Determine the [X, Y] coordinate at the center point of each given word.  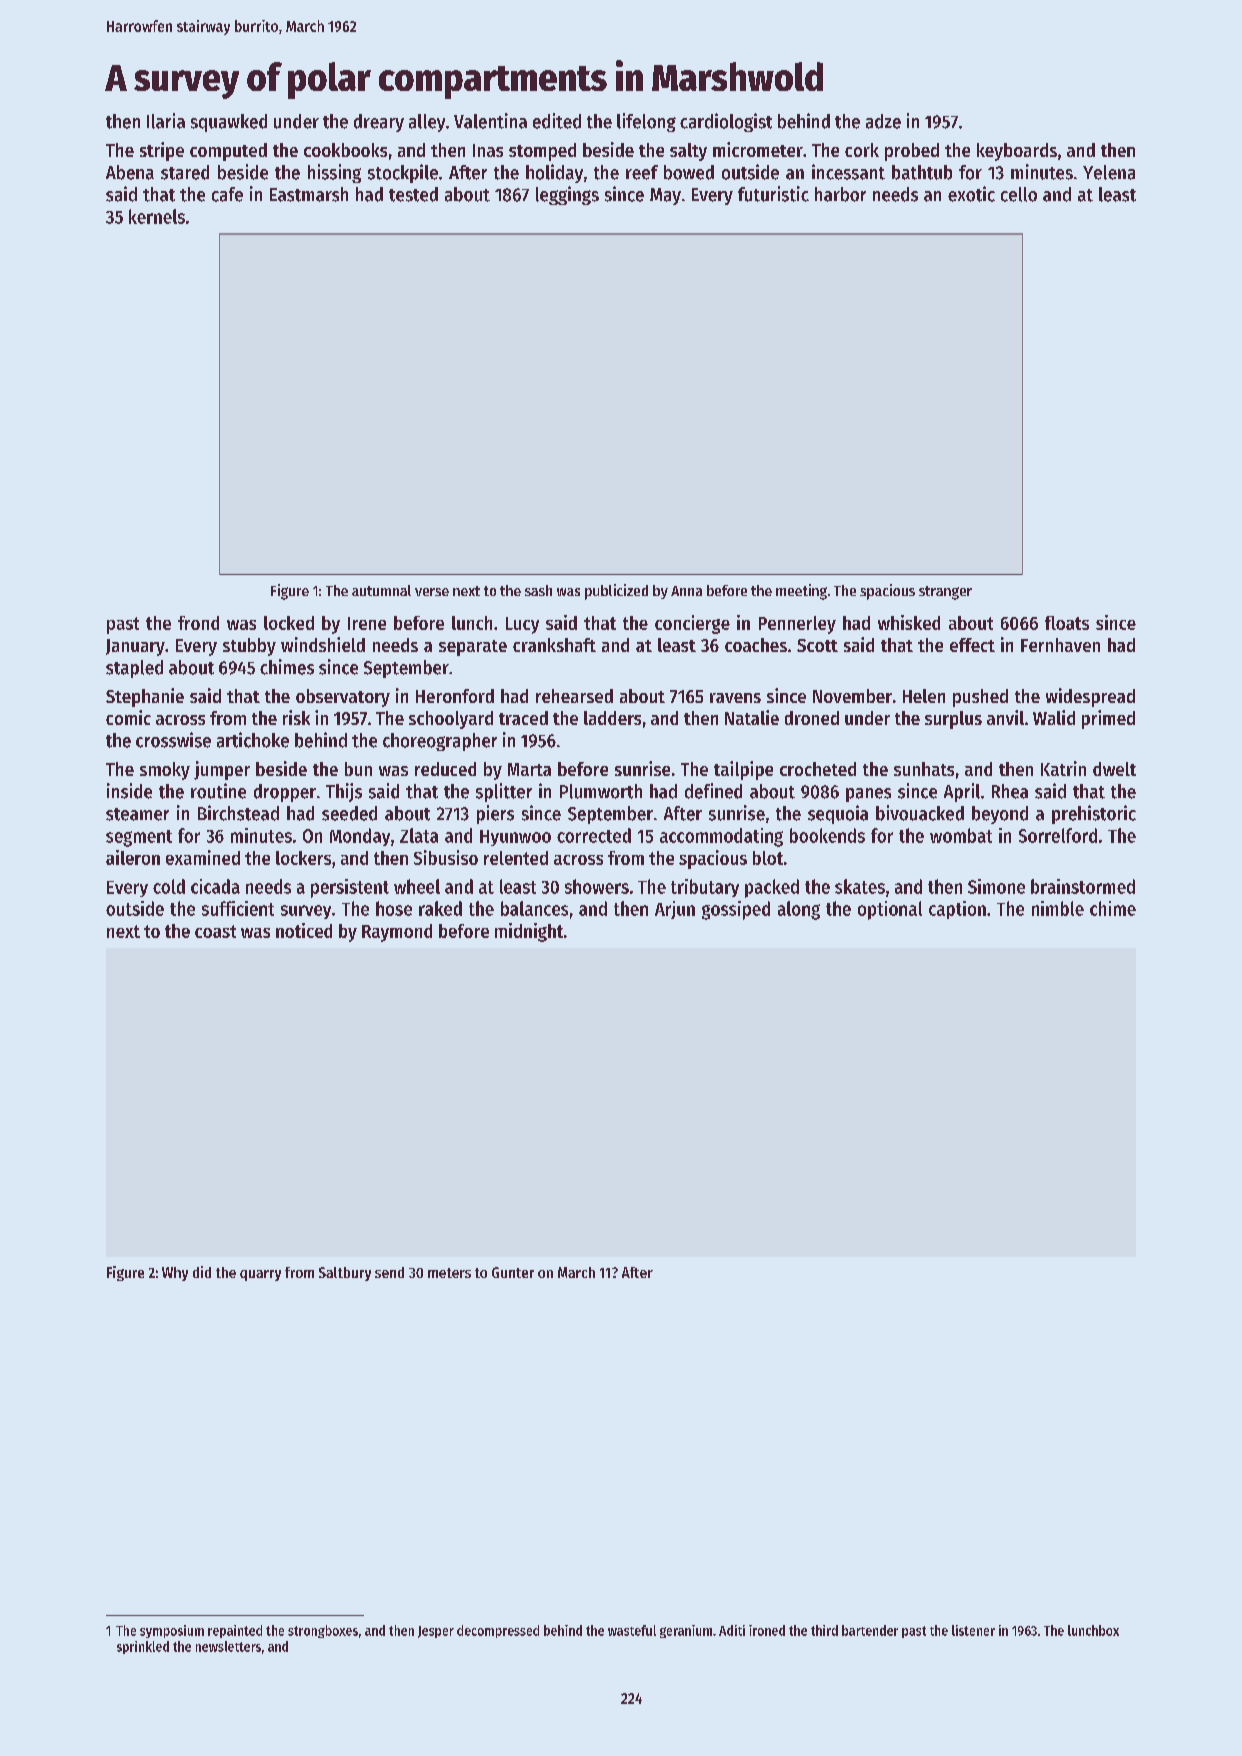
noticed [304, 930]
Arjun [675, 910]
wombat [961, 835]
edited [557, 121]
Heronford [455, 696]
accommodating [721, 837]
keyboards [1017, 152]
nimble [1058, 908]
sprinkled [143, 1647]
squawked [229, 123]
